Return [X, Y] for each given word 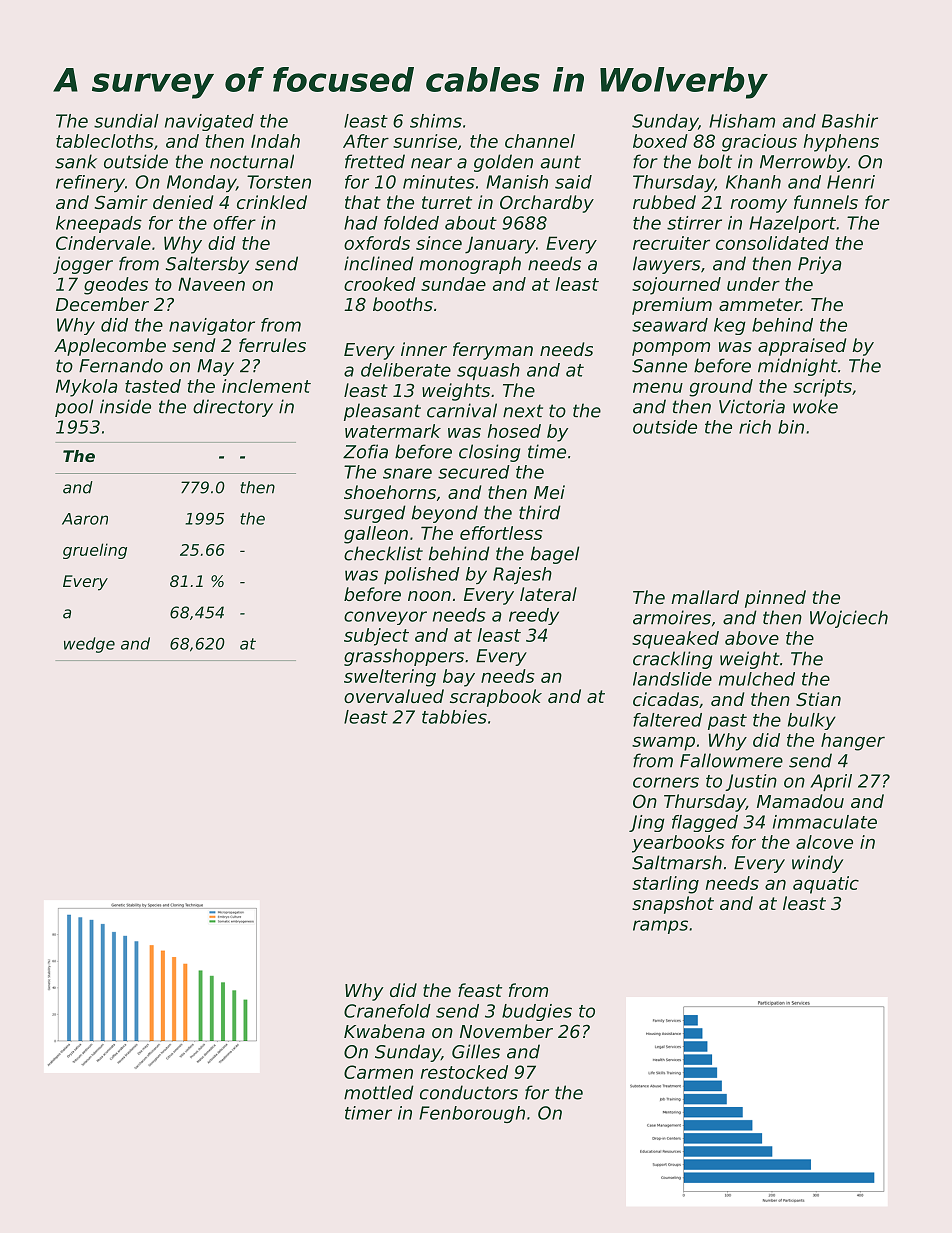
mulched [757, 679]
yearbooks [678, 844]
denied [183, 202]
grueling [95, 551]
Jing [647, 823]
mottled [379, 1092]
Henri [851, 182]
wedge [89, 645]
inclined [379, 263]
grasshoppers [404, 657]
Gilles [476, 1051]
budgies [537, 1012]
